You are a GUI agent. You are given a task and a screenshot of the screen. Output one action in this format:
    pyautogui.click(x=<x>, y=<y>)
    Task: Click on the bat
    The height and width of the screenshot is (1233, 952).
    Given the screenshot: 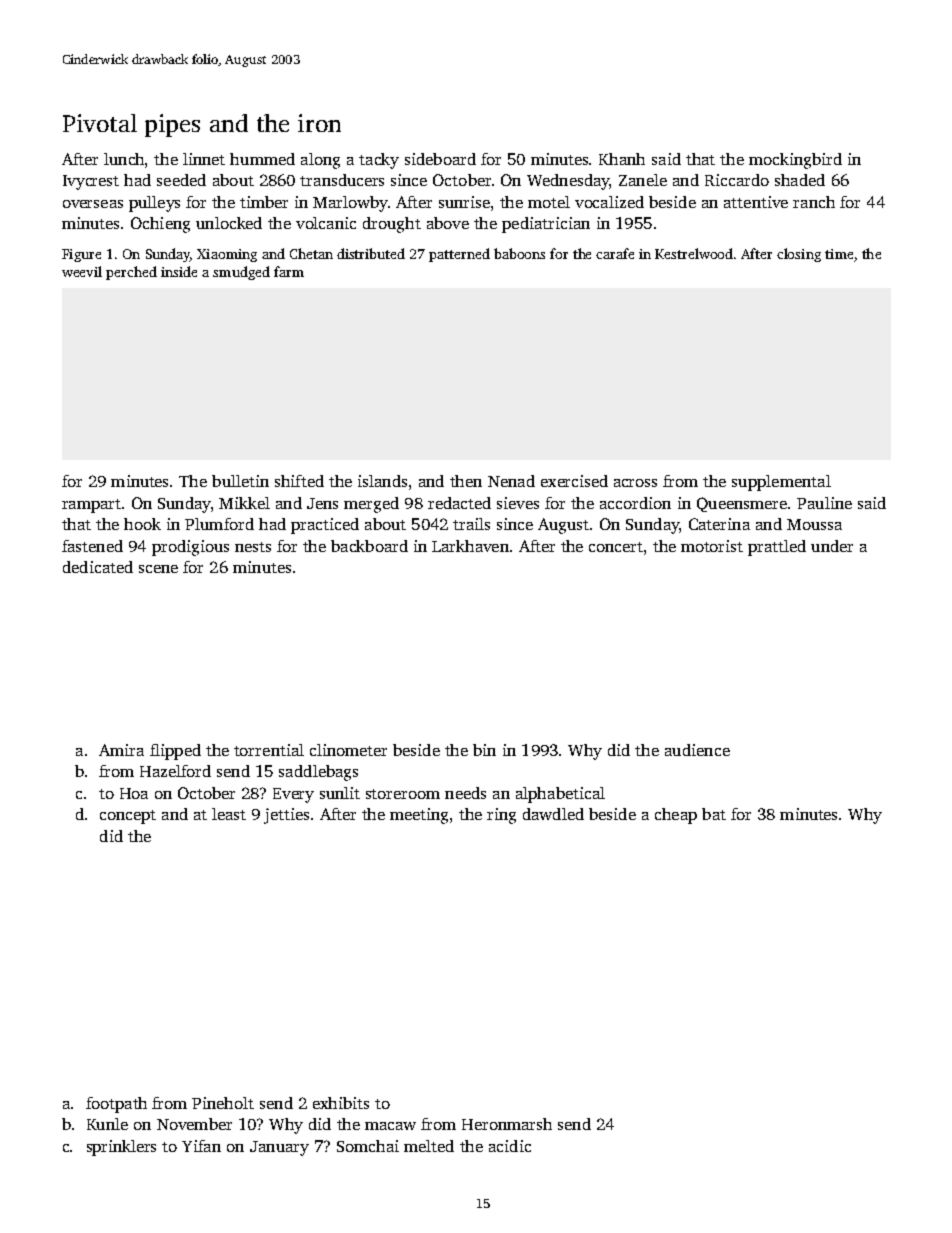 What is the action you would take?
    pyautogui.click(x=714, y=814)
